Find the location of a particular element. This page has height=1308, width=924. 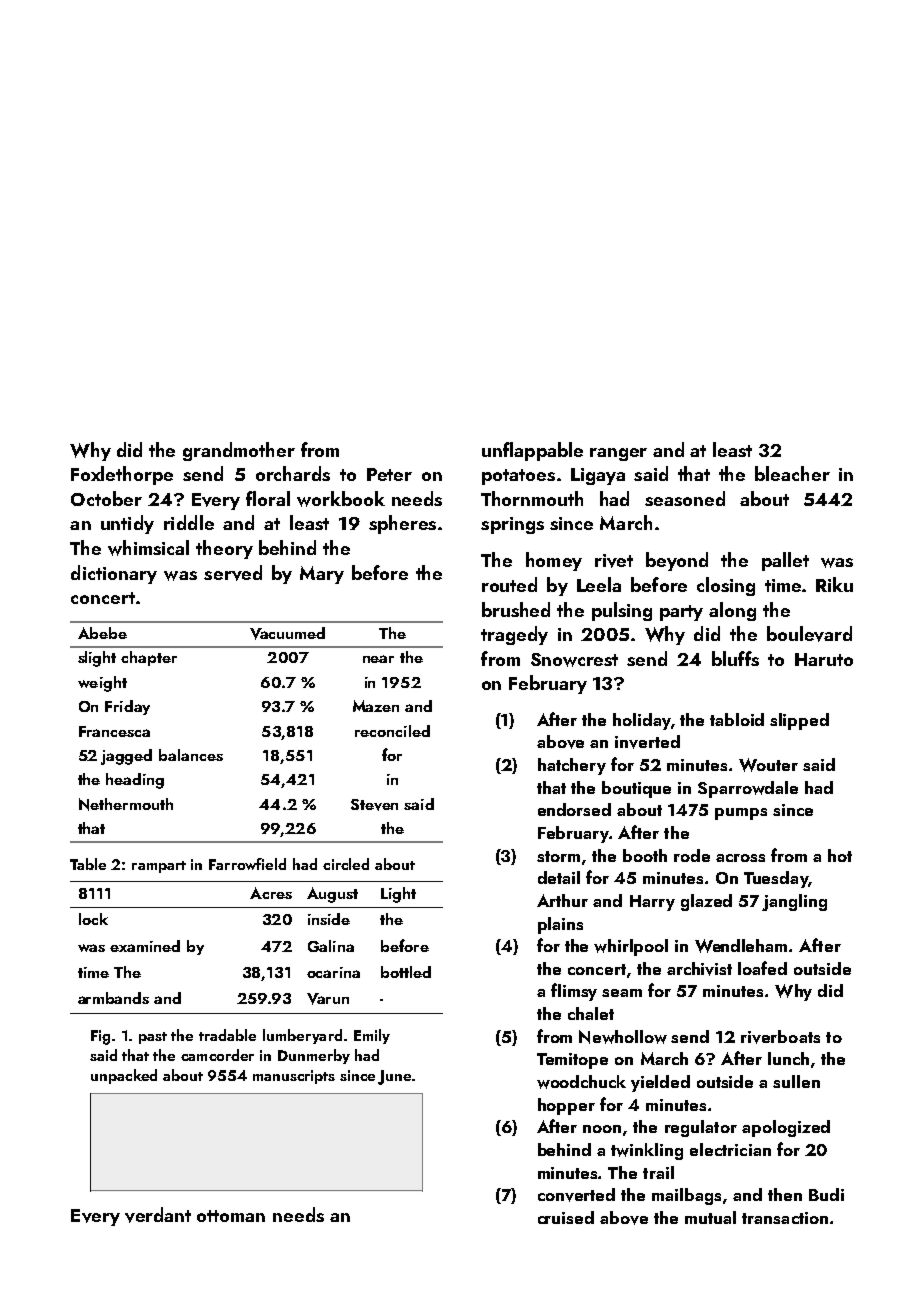

Foxlethorpe is located at coordinates (122, 475).
